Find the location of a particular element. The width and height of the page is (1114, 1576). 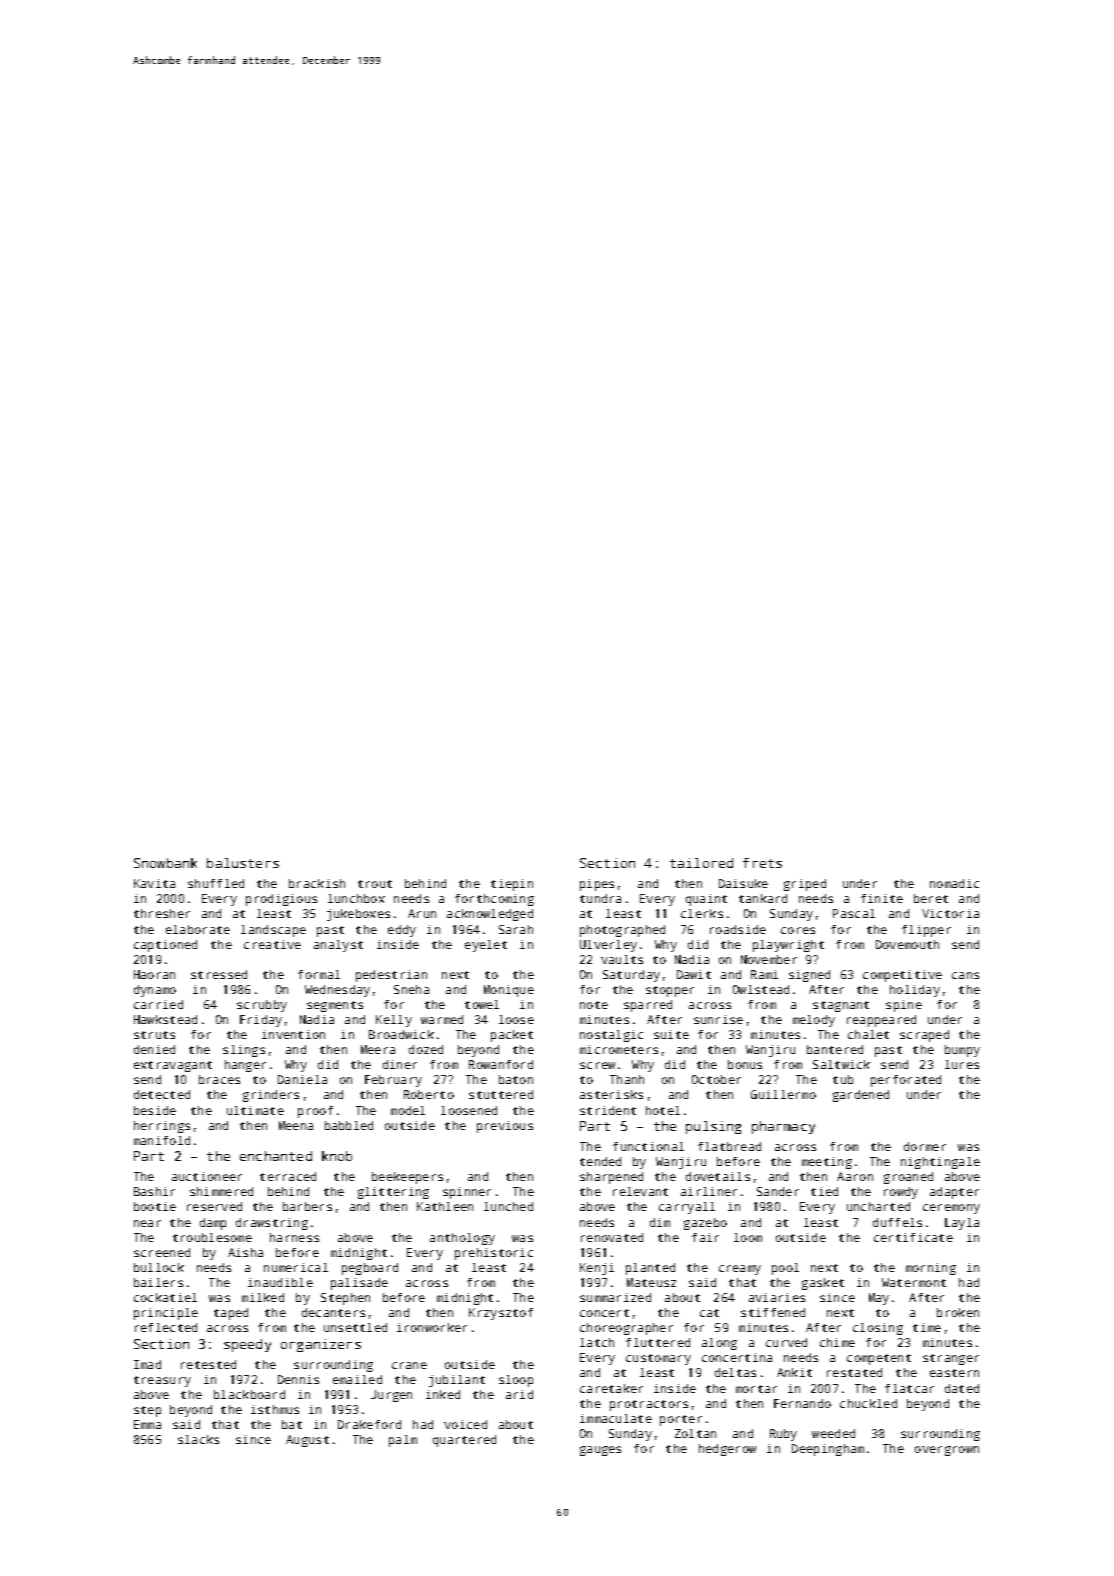

hedgerow is located at coordinates (727, 1450).
